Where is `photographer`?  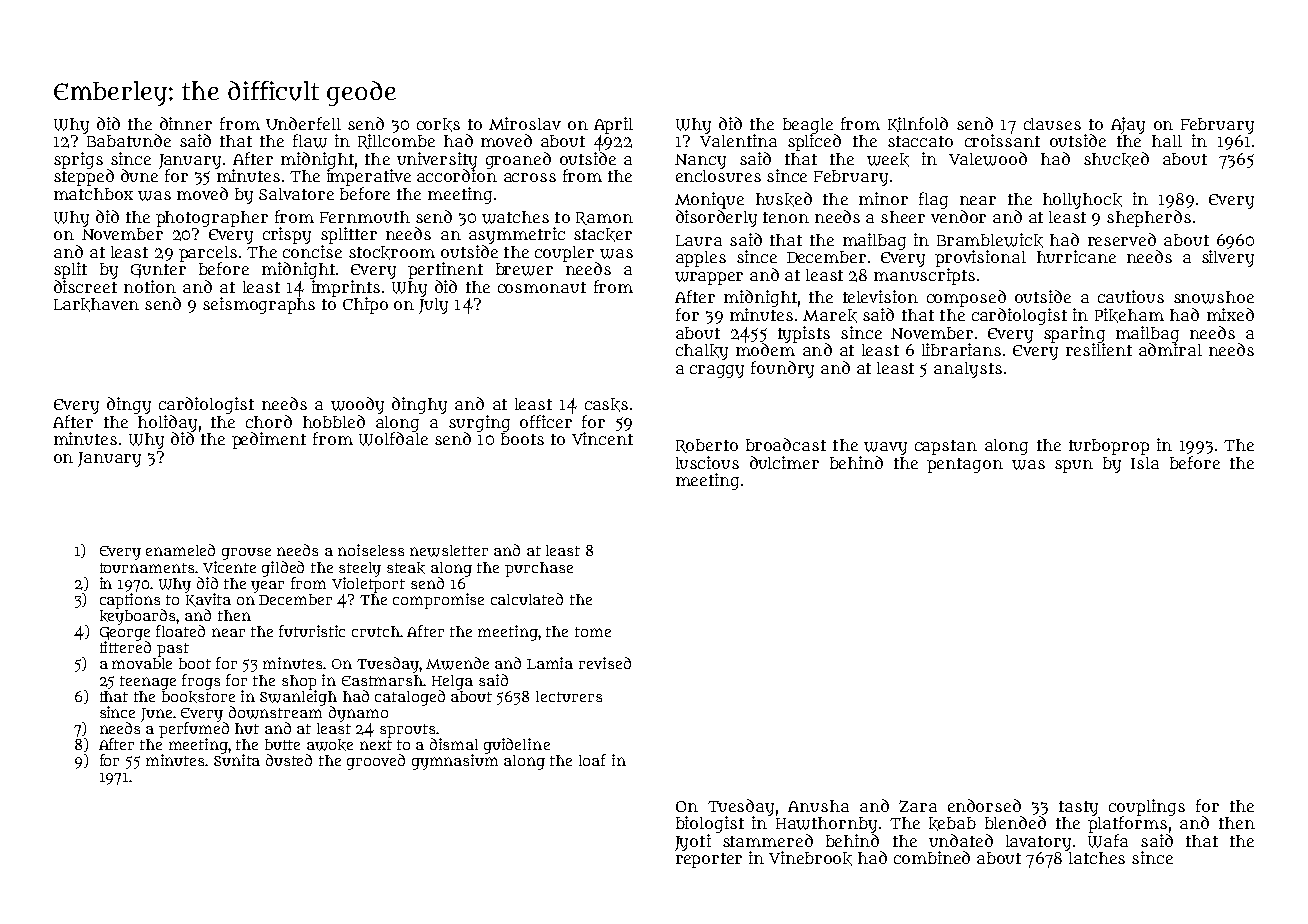
photographer is located at coordinates (212, 219).
